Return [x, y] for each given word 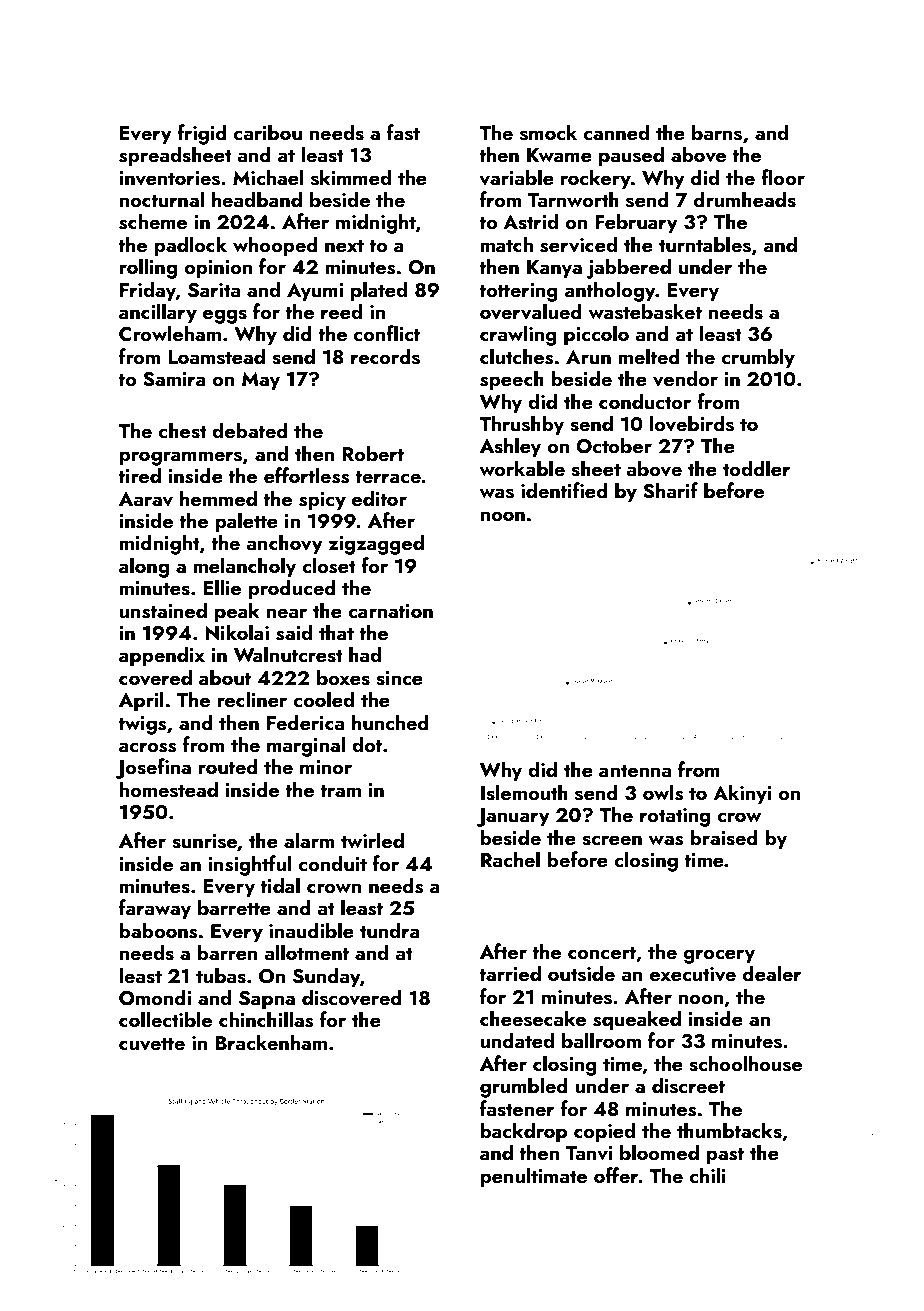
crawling [518, 335]
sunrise [204, 841]
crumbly [758, 358]
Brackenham [271, 1042]
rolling [148, 268]
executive [693, 974]
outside [581, 973]
